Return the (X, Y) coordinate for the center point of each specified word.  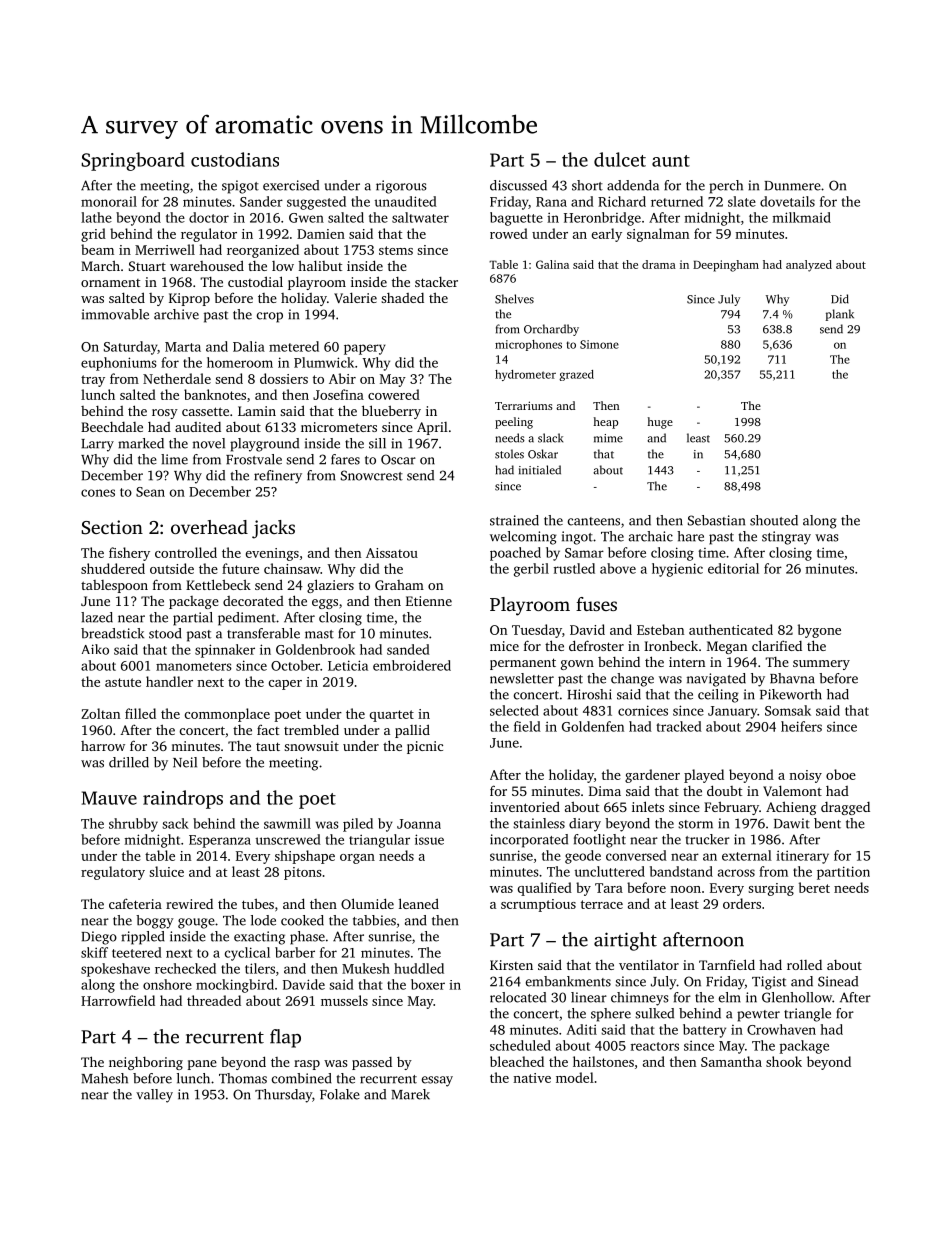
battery (704, 1031)
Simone (599, 344)
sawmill (287, 823)
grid (93, 235)
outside (172, 568)
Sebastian (716, 520)
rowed (509, 233)
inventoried (525, 806)
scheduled (520, 1045)
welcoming (523, 538)
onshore (167, 984)
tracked (679, 726)
